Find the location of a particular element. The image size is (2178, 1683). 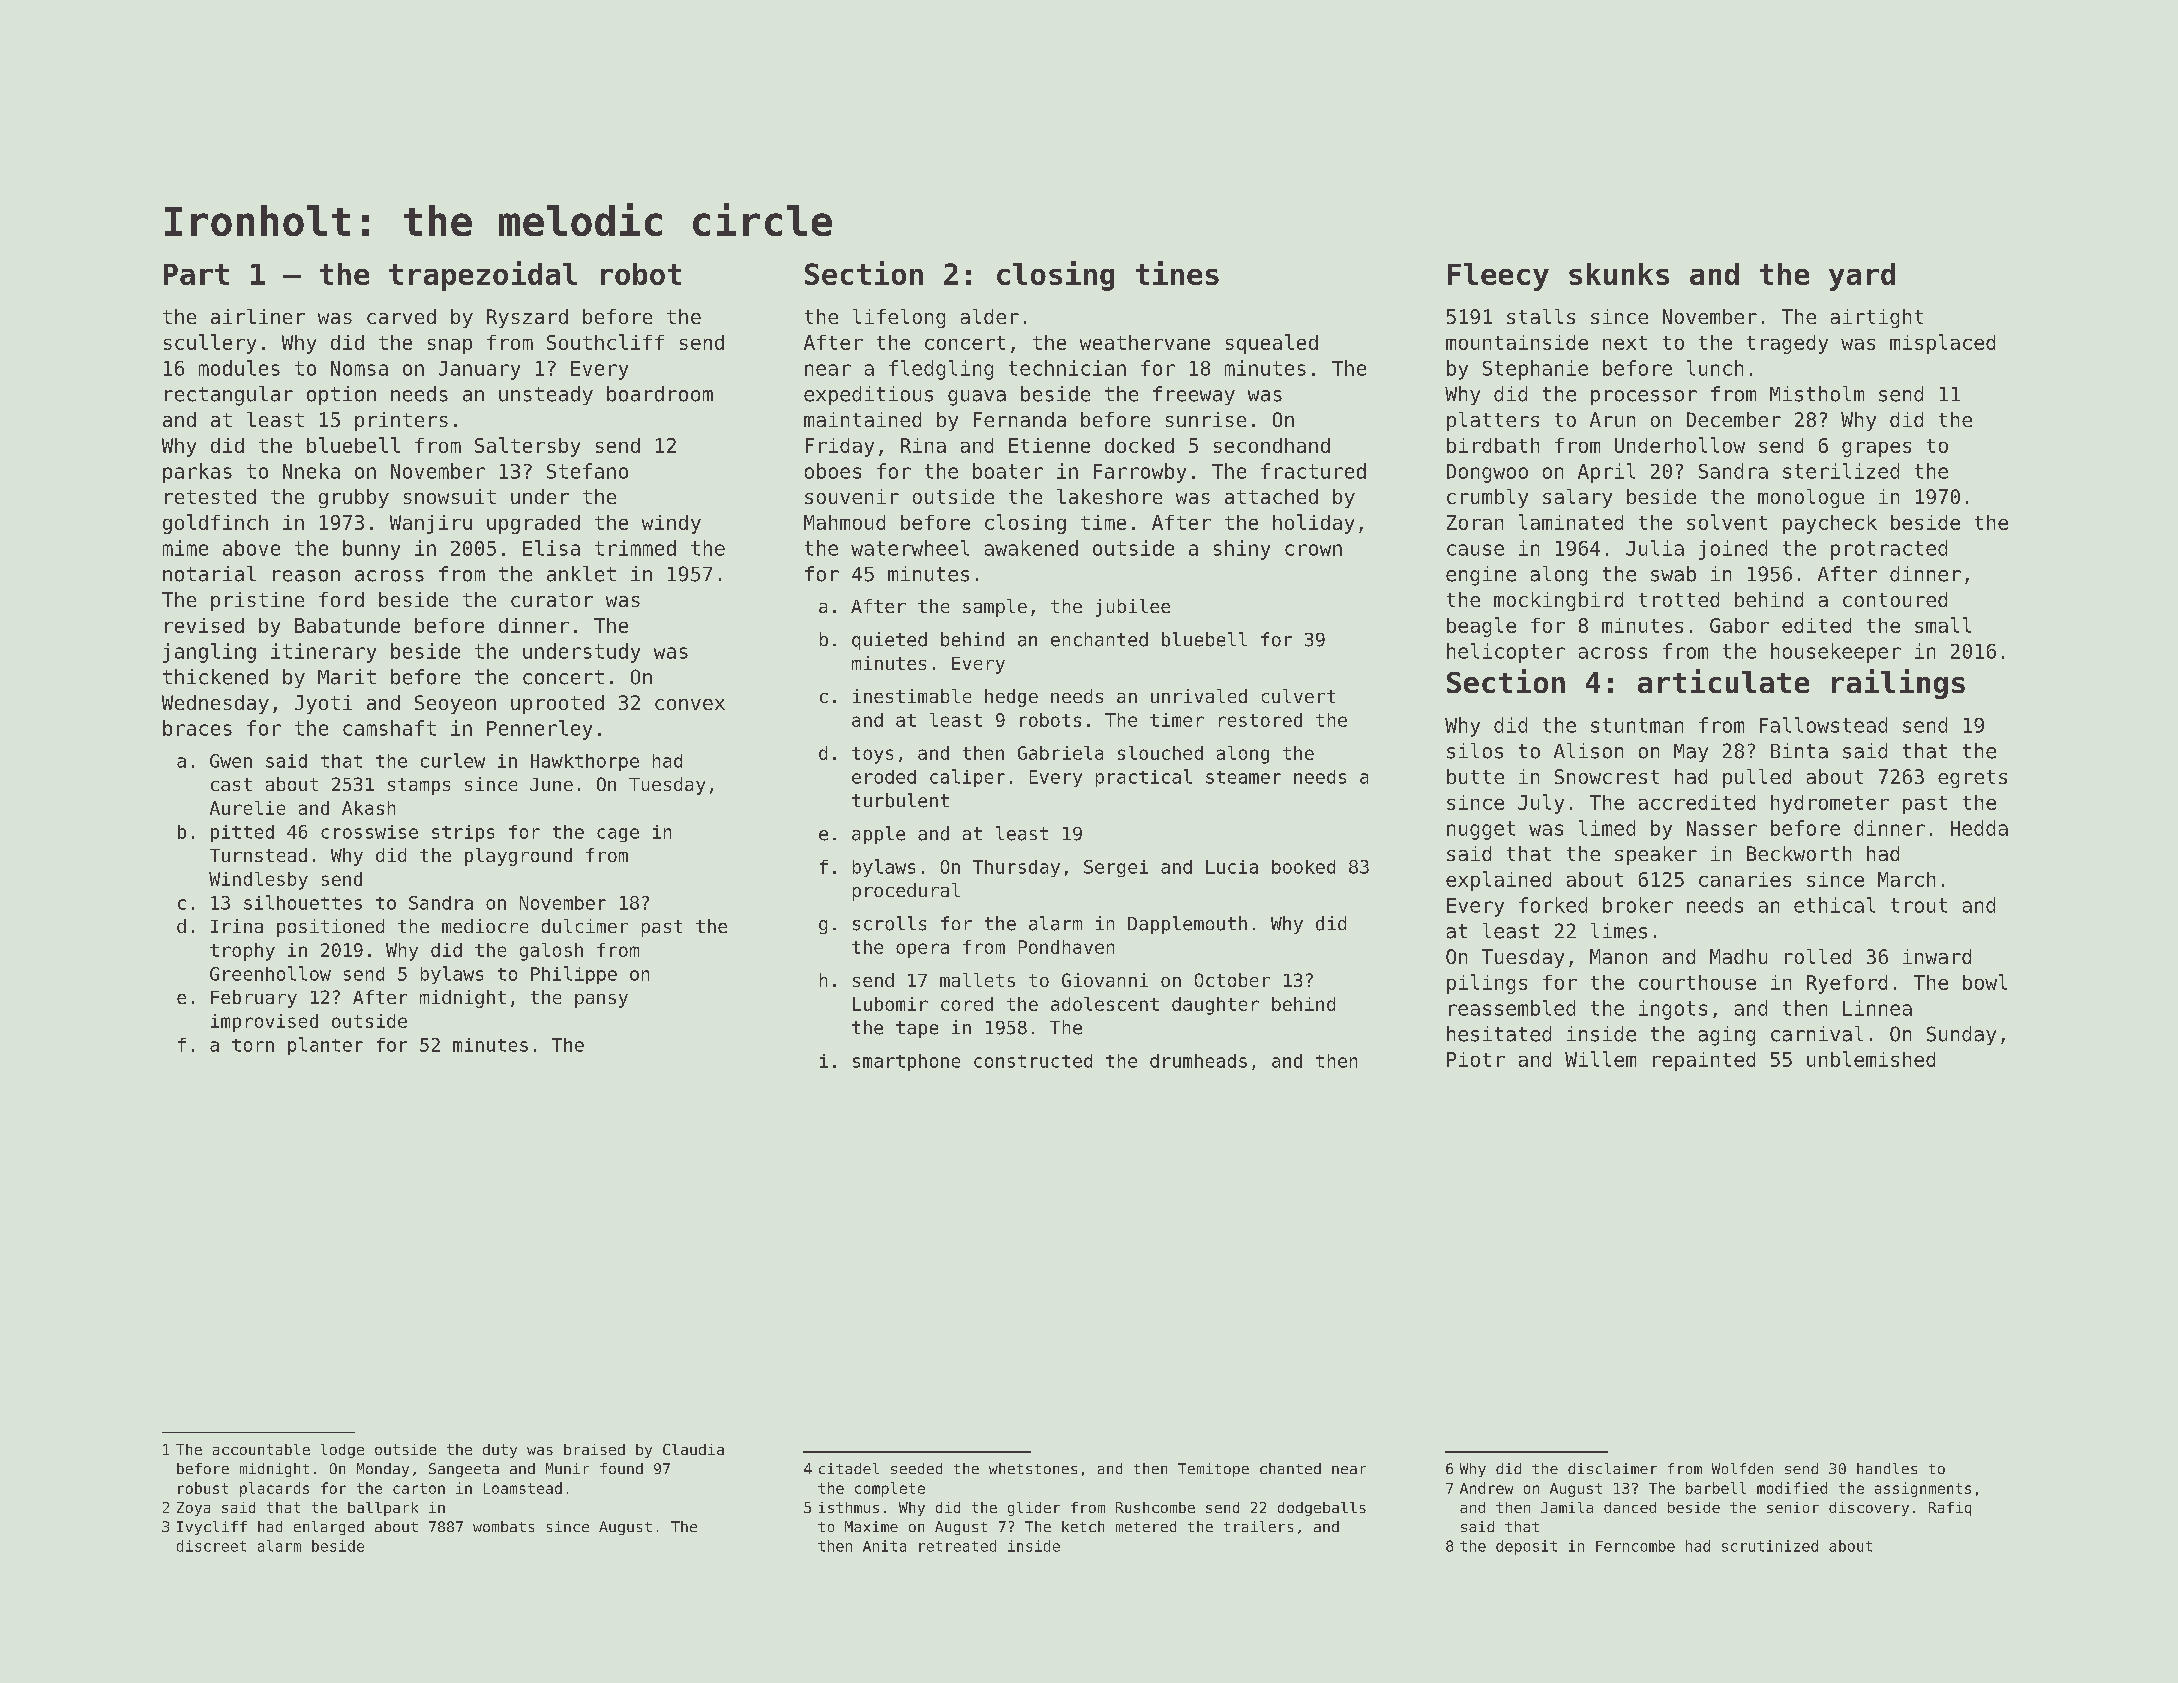

Part is located at coordinates (196, 274).
